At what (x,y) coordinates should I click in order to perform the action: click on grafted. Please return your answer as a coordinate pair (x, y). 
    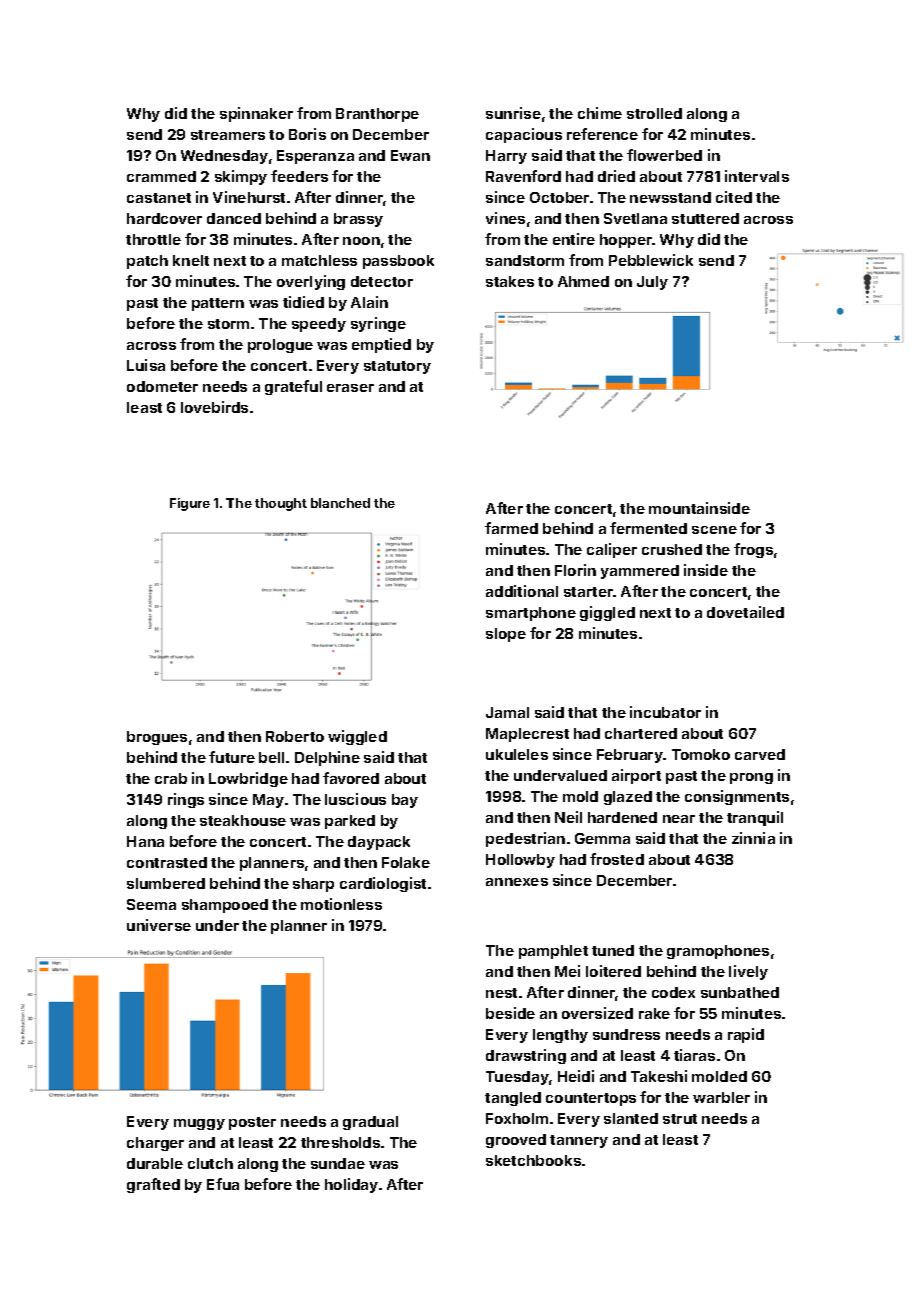
    Looking at the image, I should click on (153, 1185).
